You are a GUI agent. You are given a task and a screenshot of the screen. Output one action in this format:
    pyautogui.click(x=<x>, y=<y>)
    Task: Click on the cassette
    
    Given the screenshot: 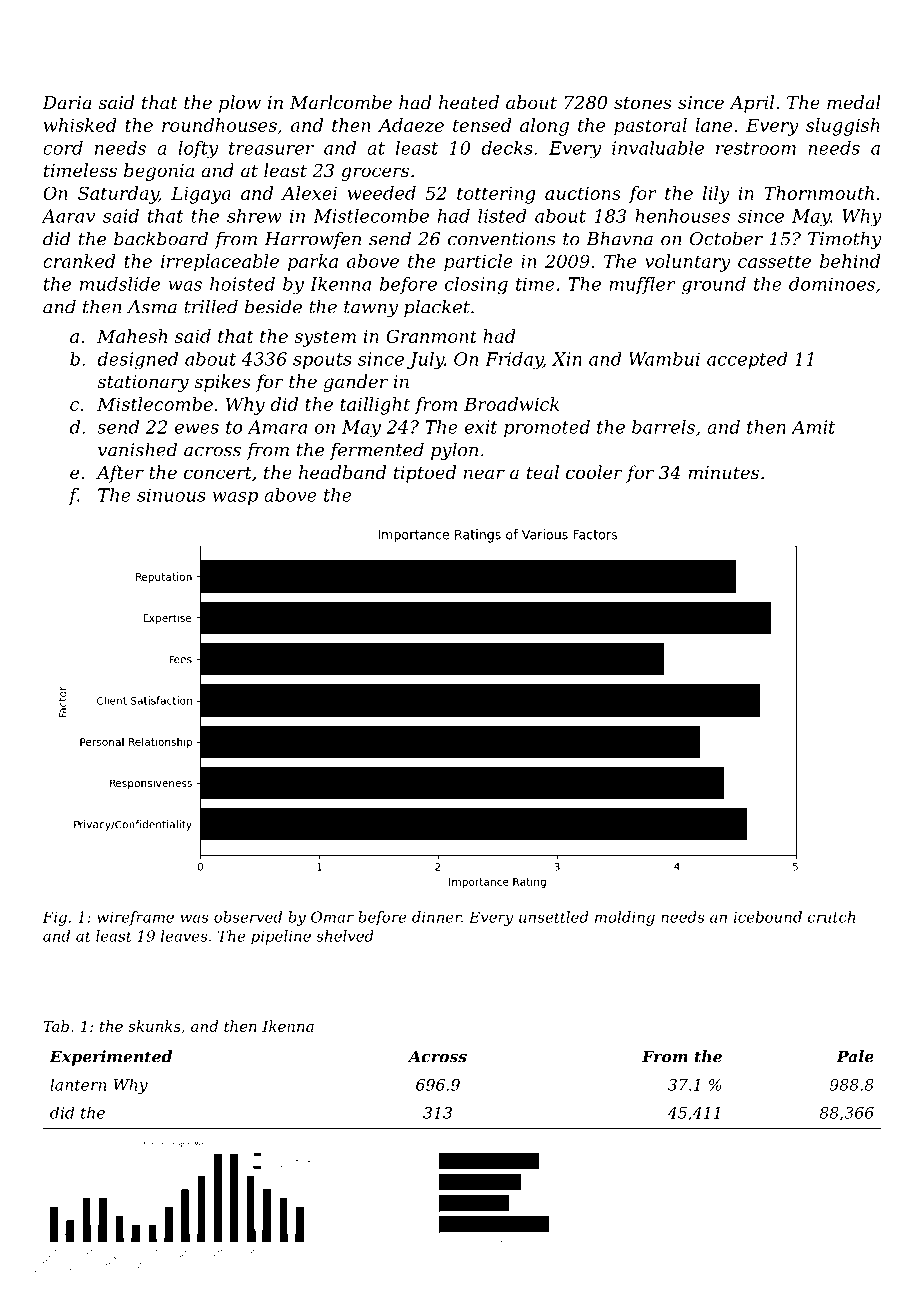 What is the action you would take?
    pyautogui.click(x=774, y=261)
